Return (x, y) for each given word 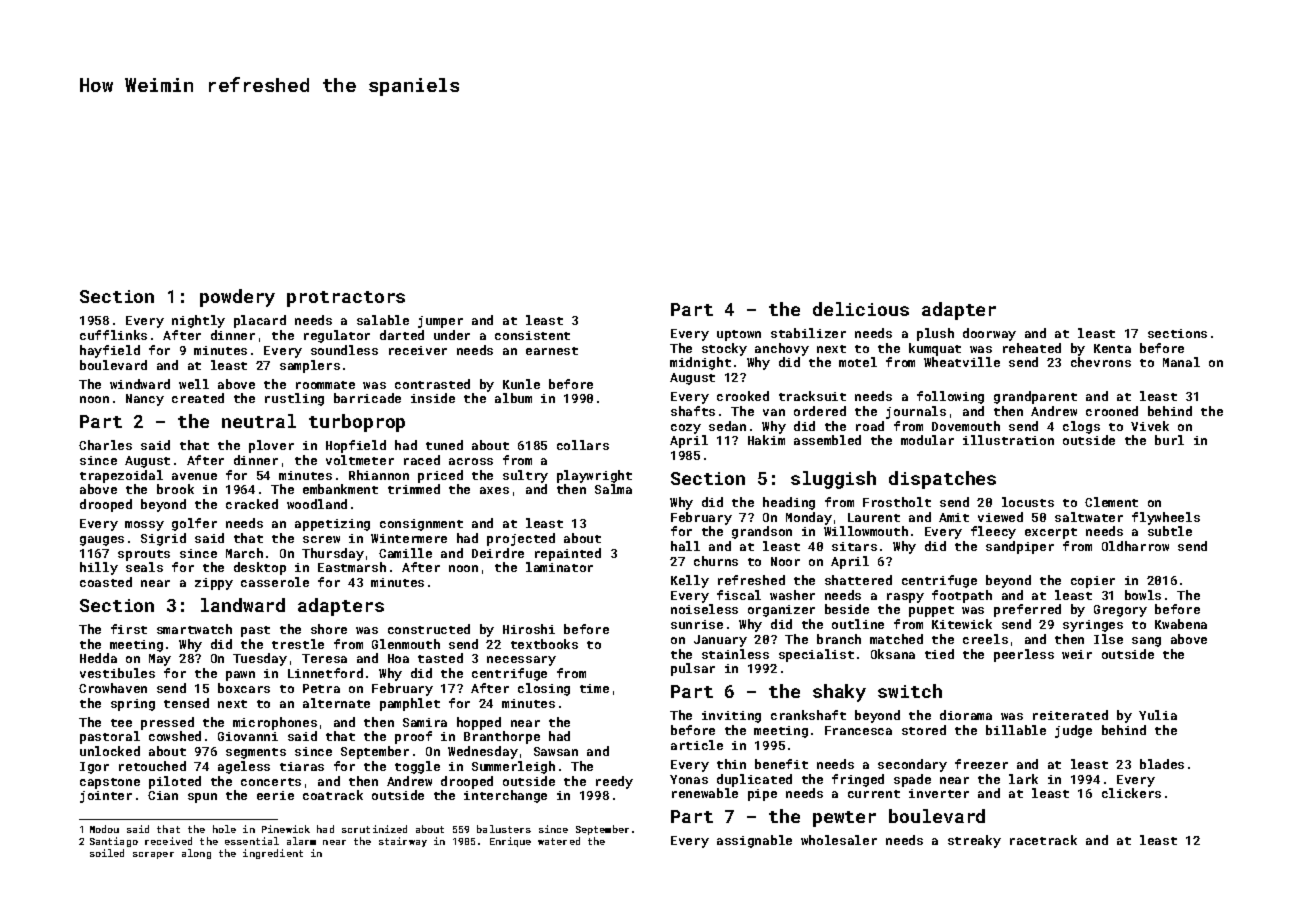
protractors (346, 299)
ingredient (273, 854)
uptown (739, 335)
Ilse (1108, 639)
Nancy (145, 400)
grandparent (1035, 397)
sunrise (697, 624)
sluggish (833, 480)
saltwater (1089, 517)
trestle (298, 644)
